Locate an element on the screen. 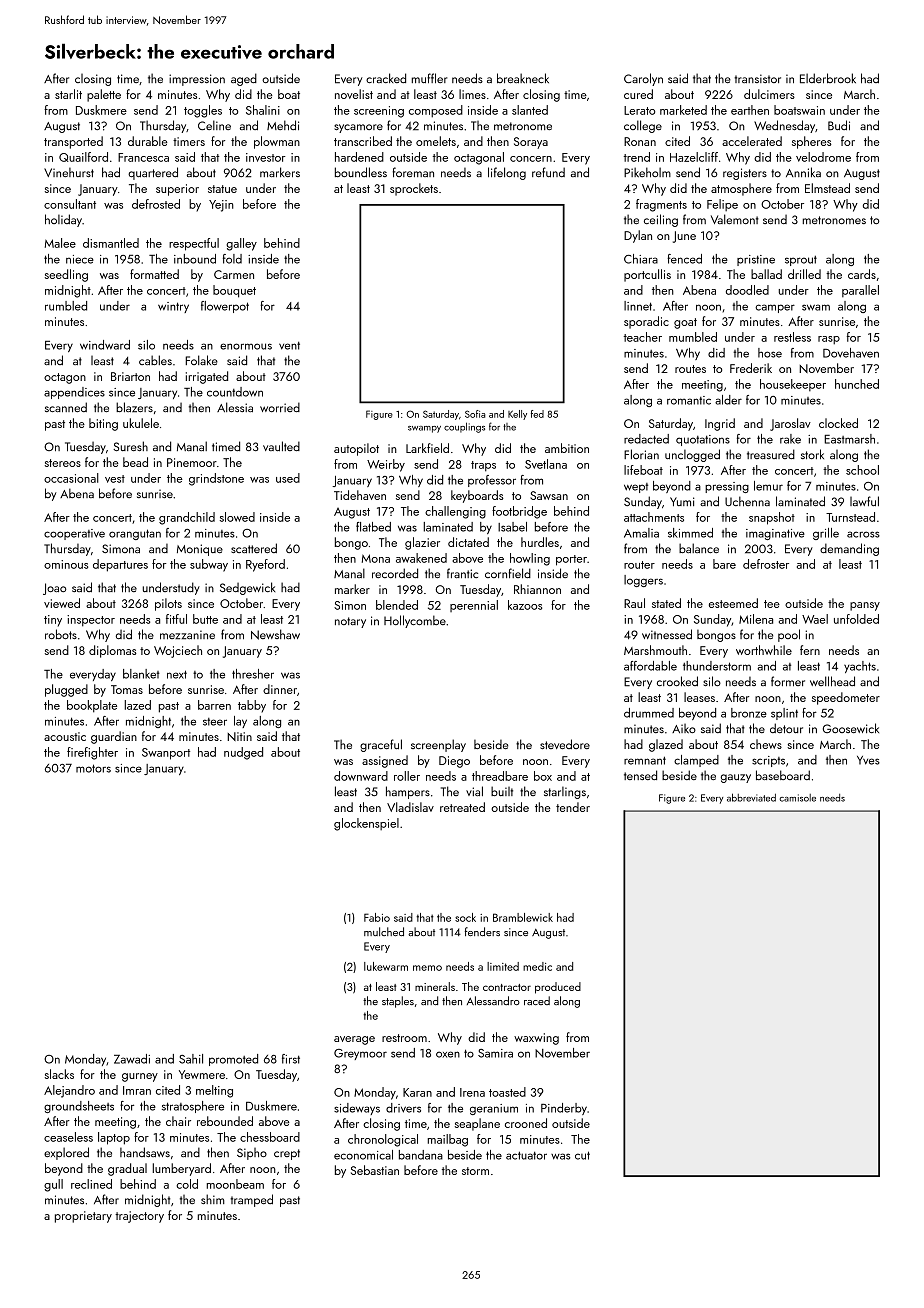  Kelly is located at coordinates (517, 415).
